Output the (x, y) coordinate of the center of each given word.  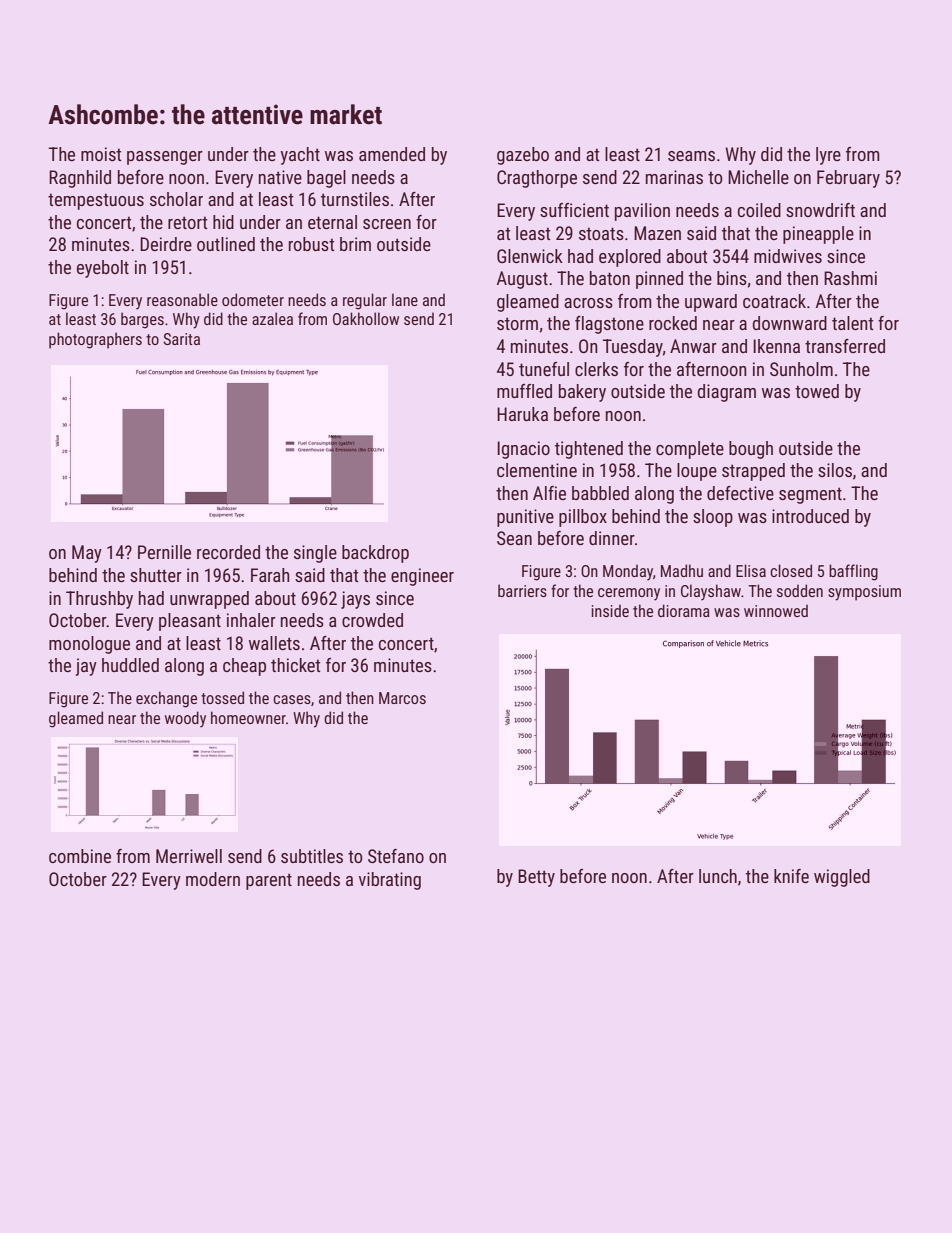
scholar (176, 199)
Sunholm (801, 369)
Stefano (396, 856)
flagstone (609, 325)
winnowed (776, 610)
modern (213, 879)
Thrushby (99, 600)
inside (610, 610)
